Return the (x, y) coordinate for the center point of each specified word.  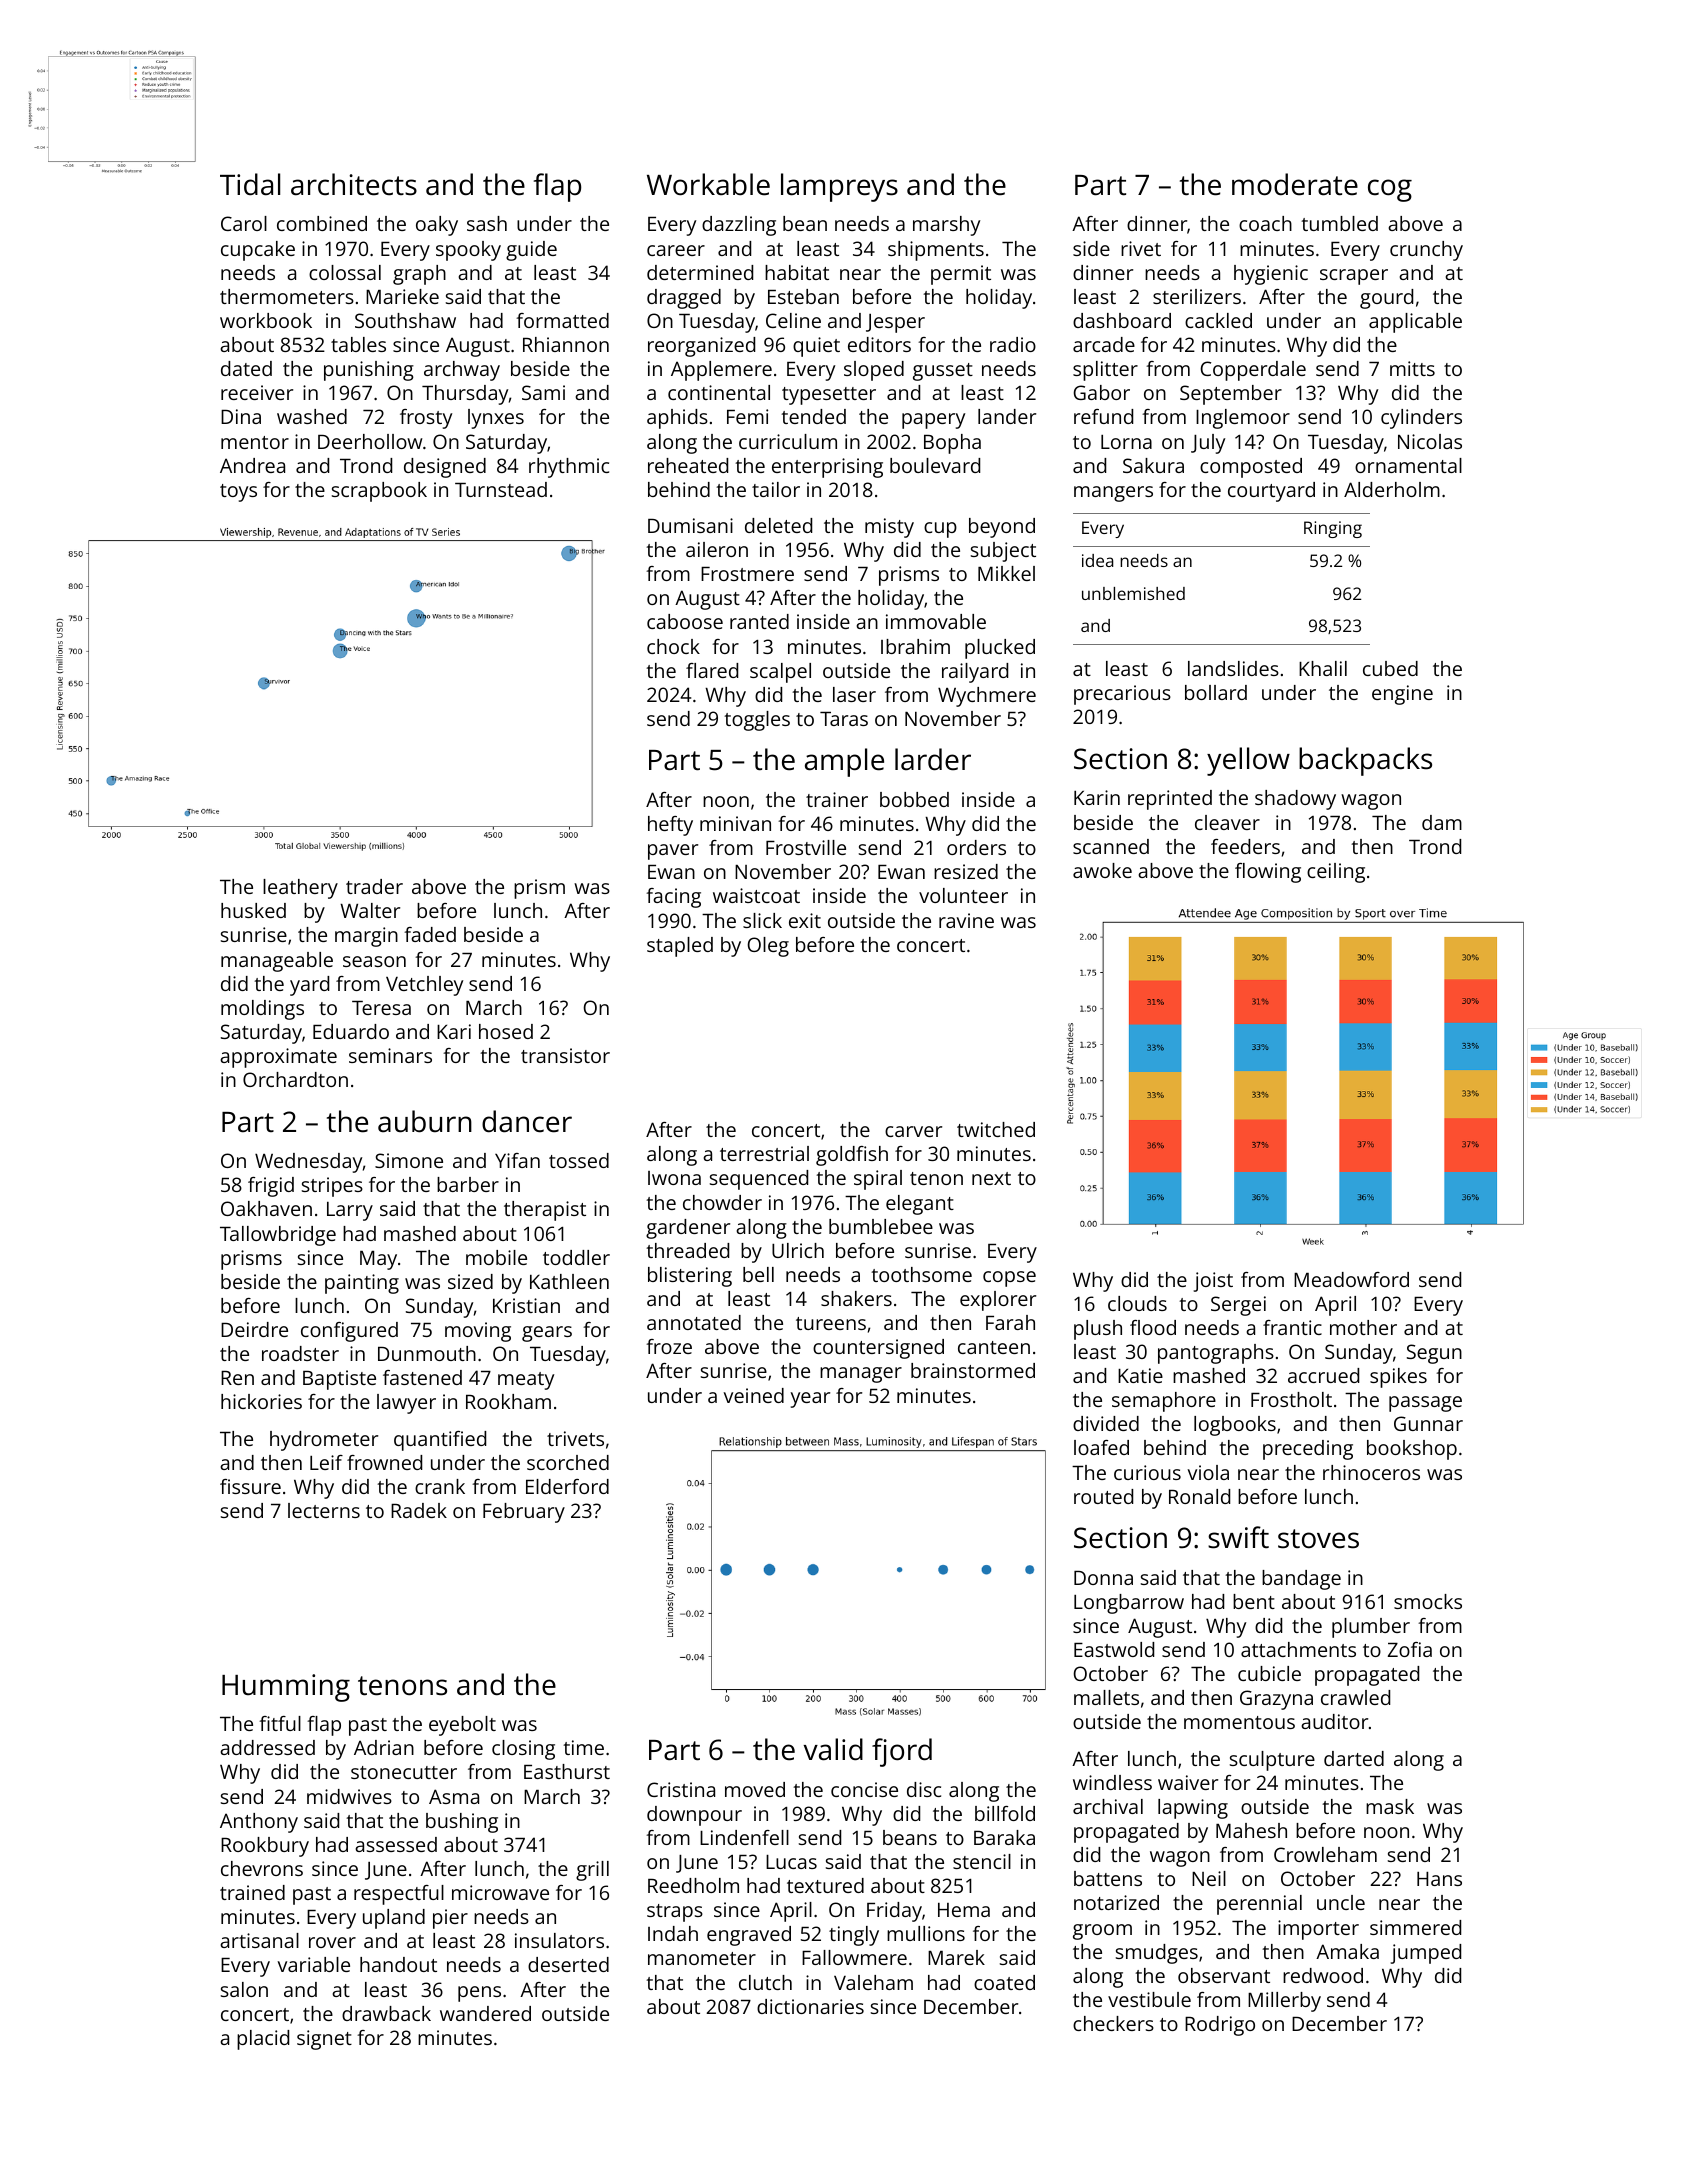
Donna (1103, 1578)
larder (933, 759)
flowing (1268, 873)
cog (1390, 190)
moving (478, 1332)
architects (354, 184)
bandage (1301, 1580)
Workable (708, 184)
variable (313, 1964)
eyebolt (462, 1726)
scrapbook (379, 492)
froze (669, 1346)
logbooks (1235, 1426)
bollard (1216, 692)
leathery (300, 889)
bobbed (914, 799)
